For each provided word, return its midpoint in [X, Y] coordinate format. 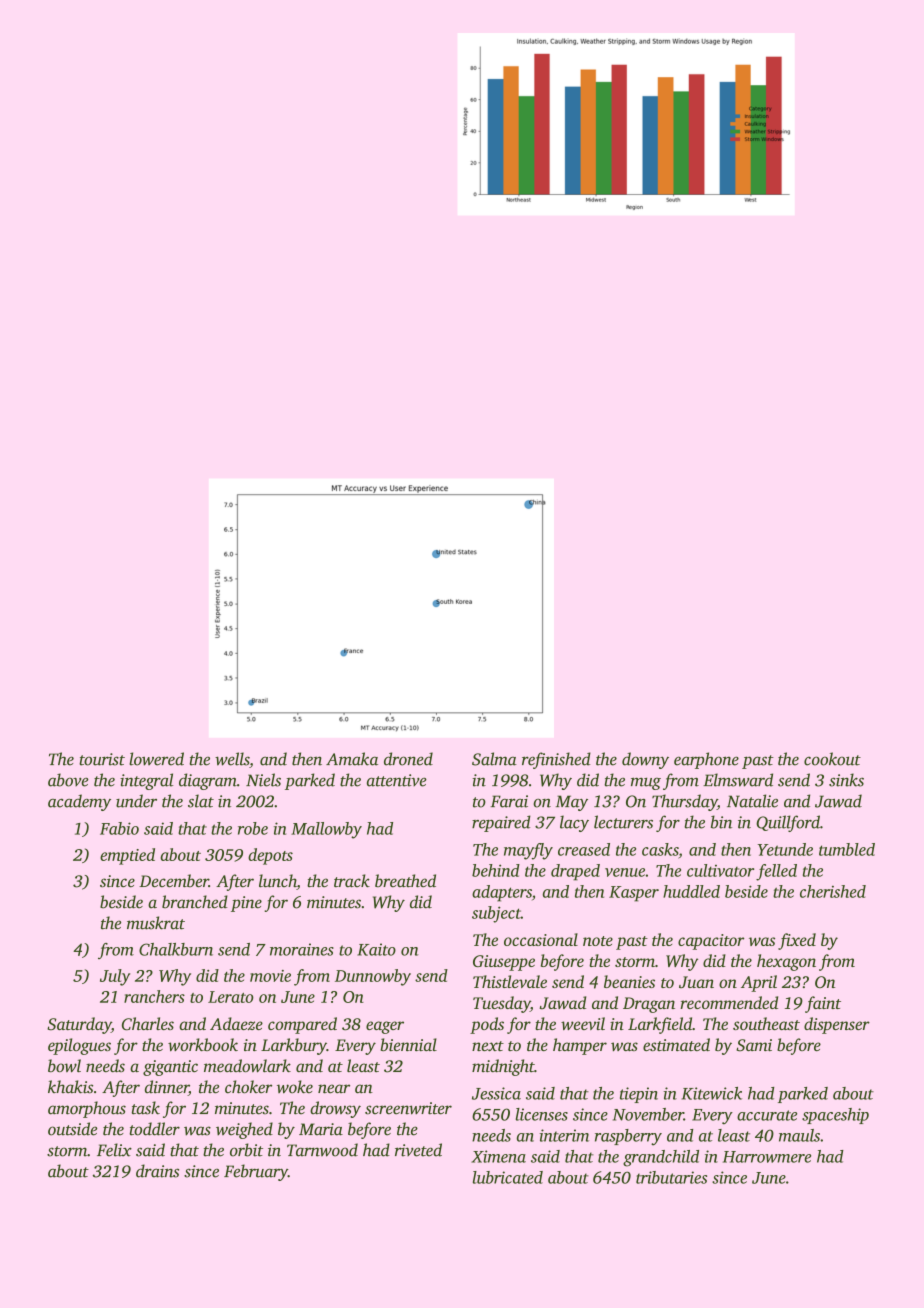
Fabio [119, 828]
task [146, 1108]
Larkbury [294, 1046]
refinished [556, 760]
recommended [729, 1002]
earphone [706, 760]
